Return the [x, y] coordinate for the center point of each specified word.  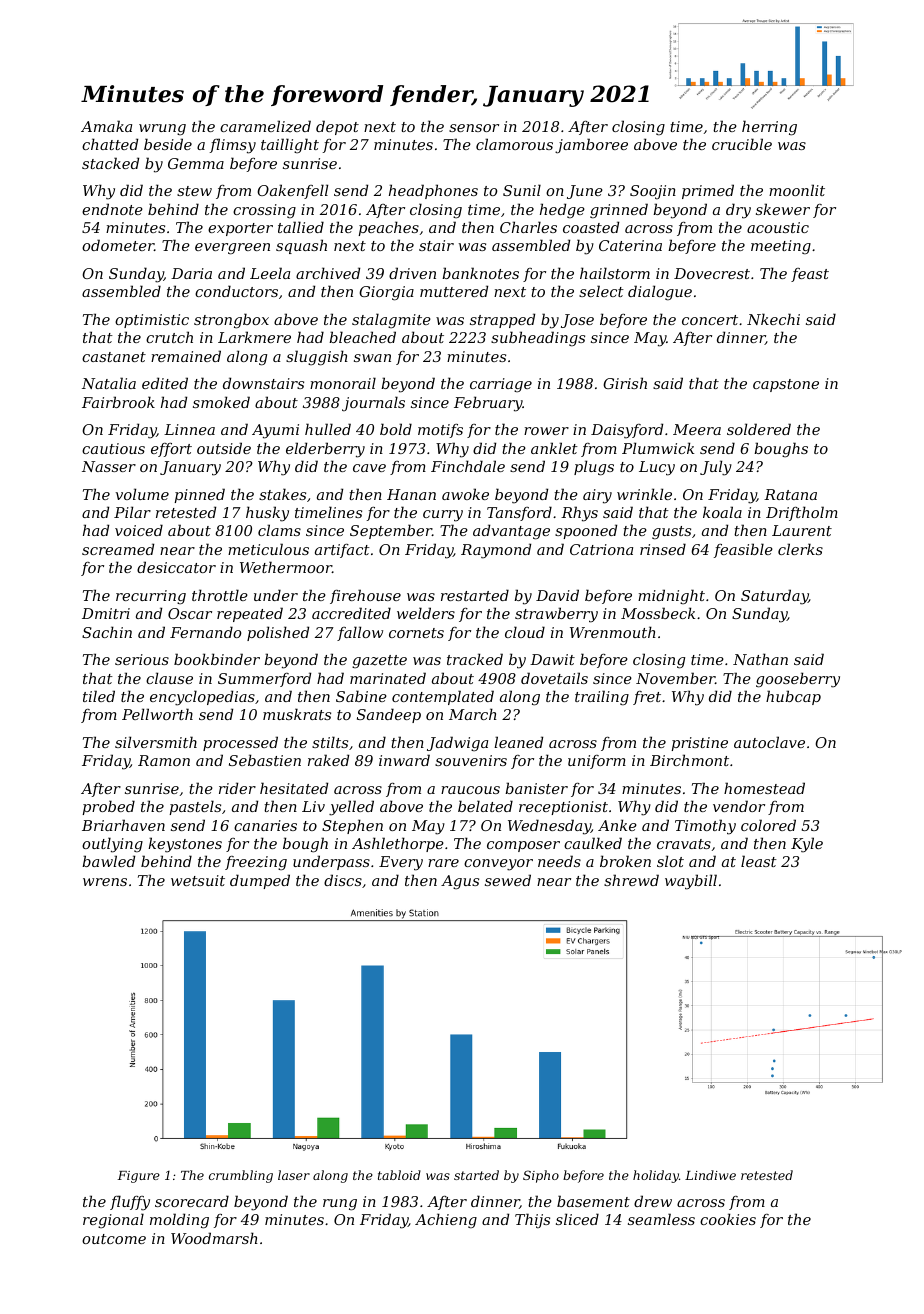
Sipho [541, 1176]
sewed [508, 880]
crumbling [241, 1176]
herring [769, 128]
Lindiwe [710, 1175]
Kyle [807, 845]
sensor [474, 128]
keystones [185, 845]
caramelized [265, 126]
